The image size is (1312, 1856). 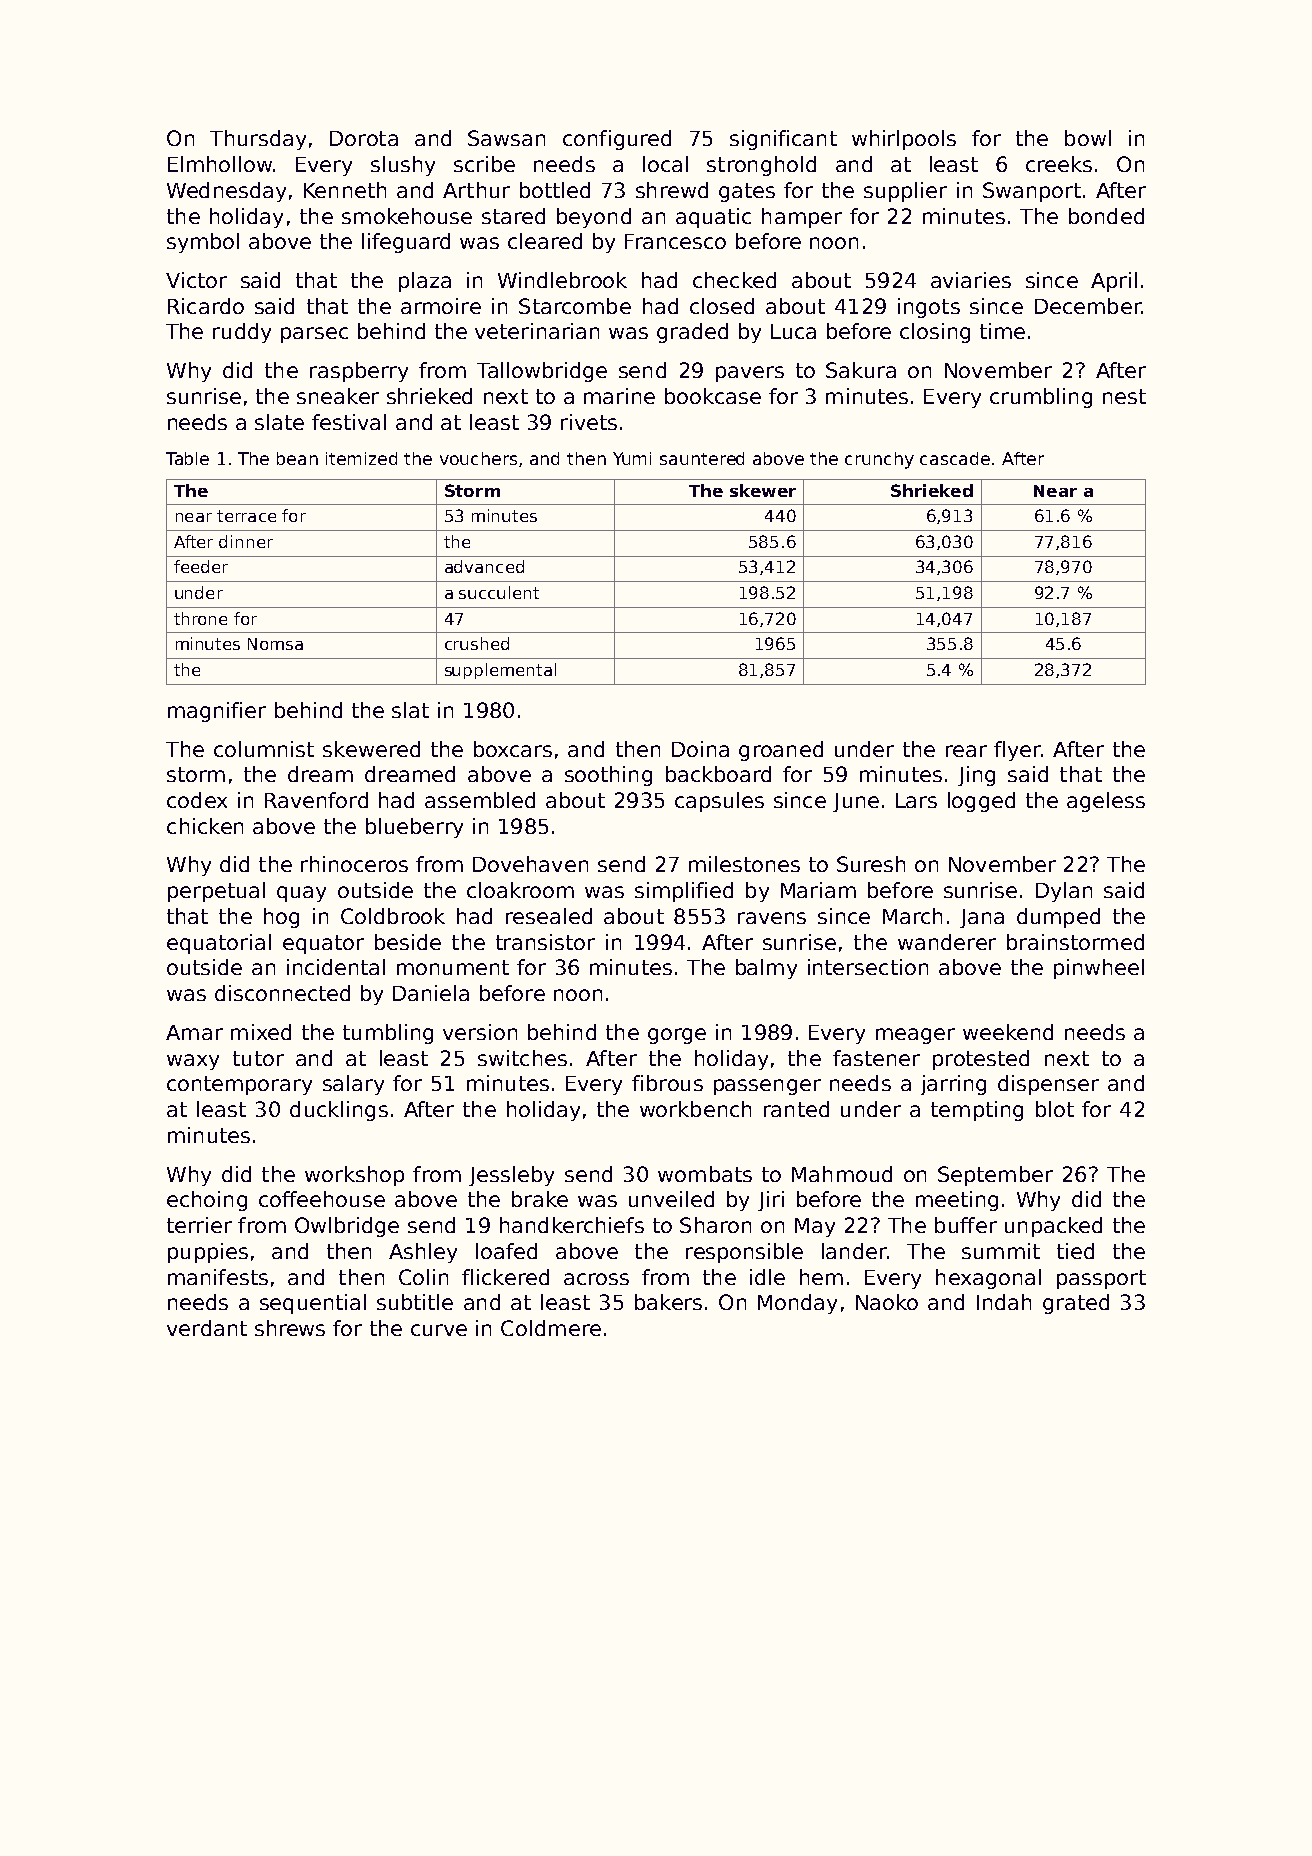 What do you see at coordinates (617, 140) in the screenshot?
I see `configured` at bounding box center [617, 140].
